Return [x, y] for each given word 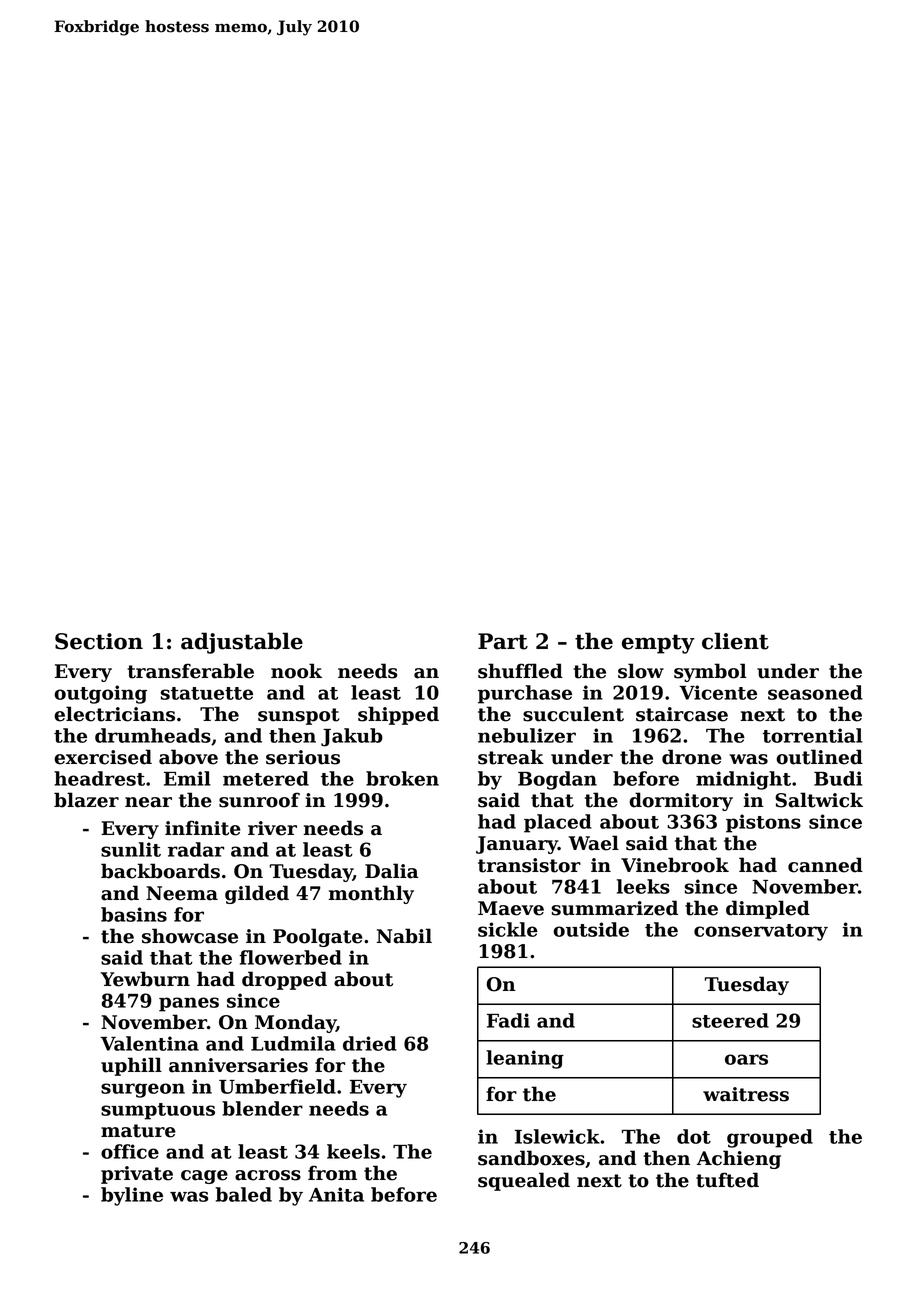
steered [730, 1020]
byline [132, 1196]
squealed [524, 1181]
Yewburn [145, 979]
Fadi [508, 1020]
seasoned [815, 692]
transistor [529, 865]
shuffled [520, 671]
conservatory [761, 932]
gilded [257, 894]
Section [99, 641]
